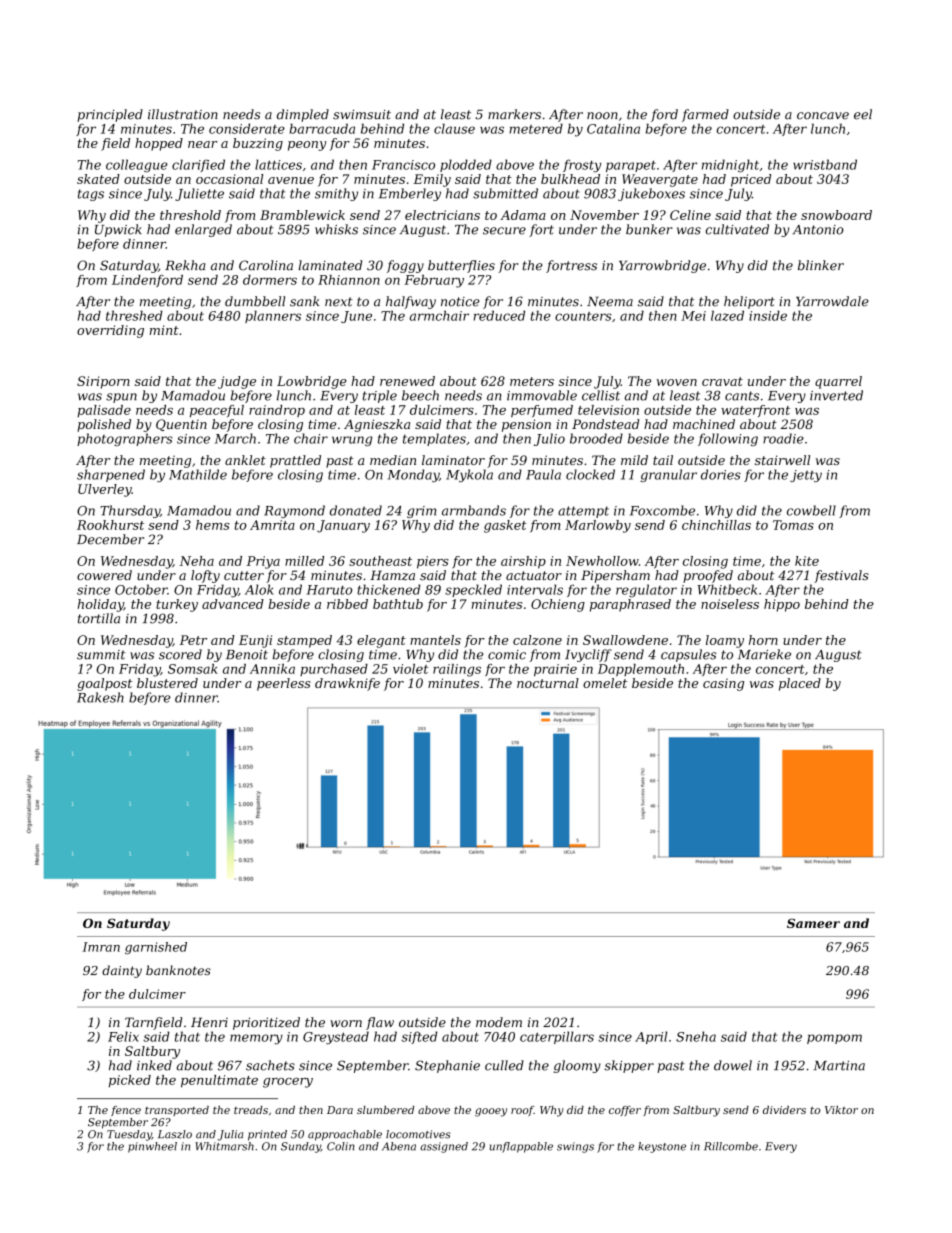 The height and width of the screenshot is (1233, 952). Describe the element at coordinates (453, 460) in the screenshot. I see `laminator` at that location.
